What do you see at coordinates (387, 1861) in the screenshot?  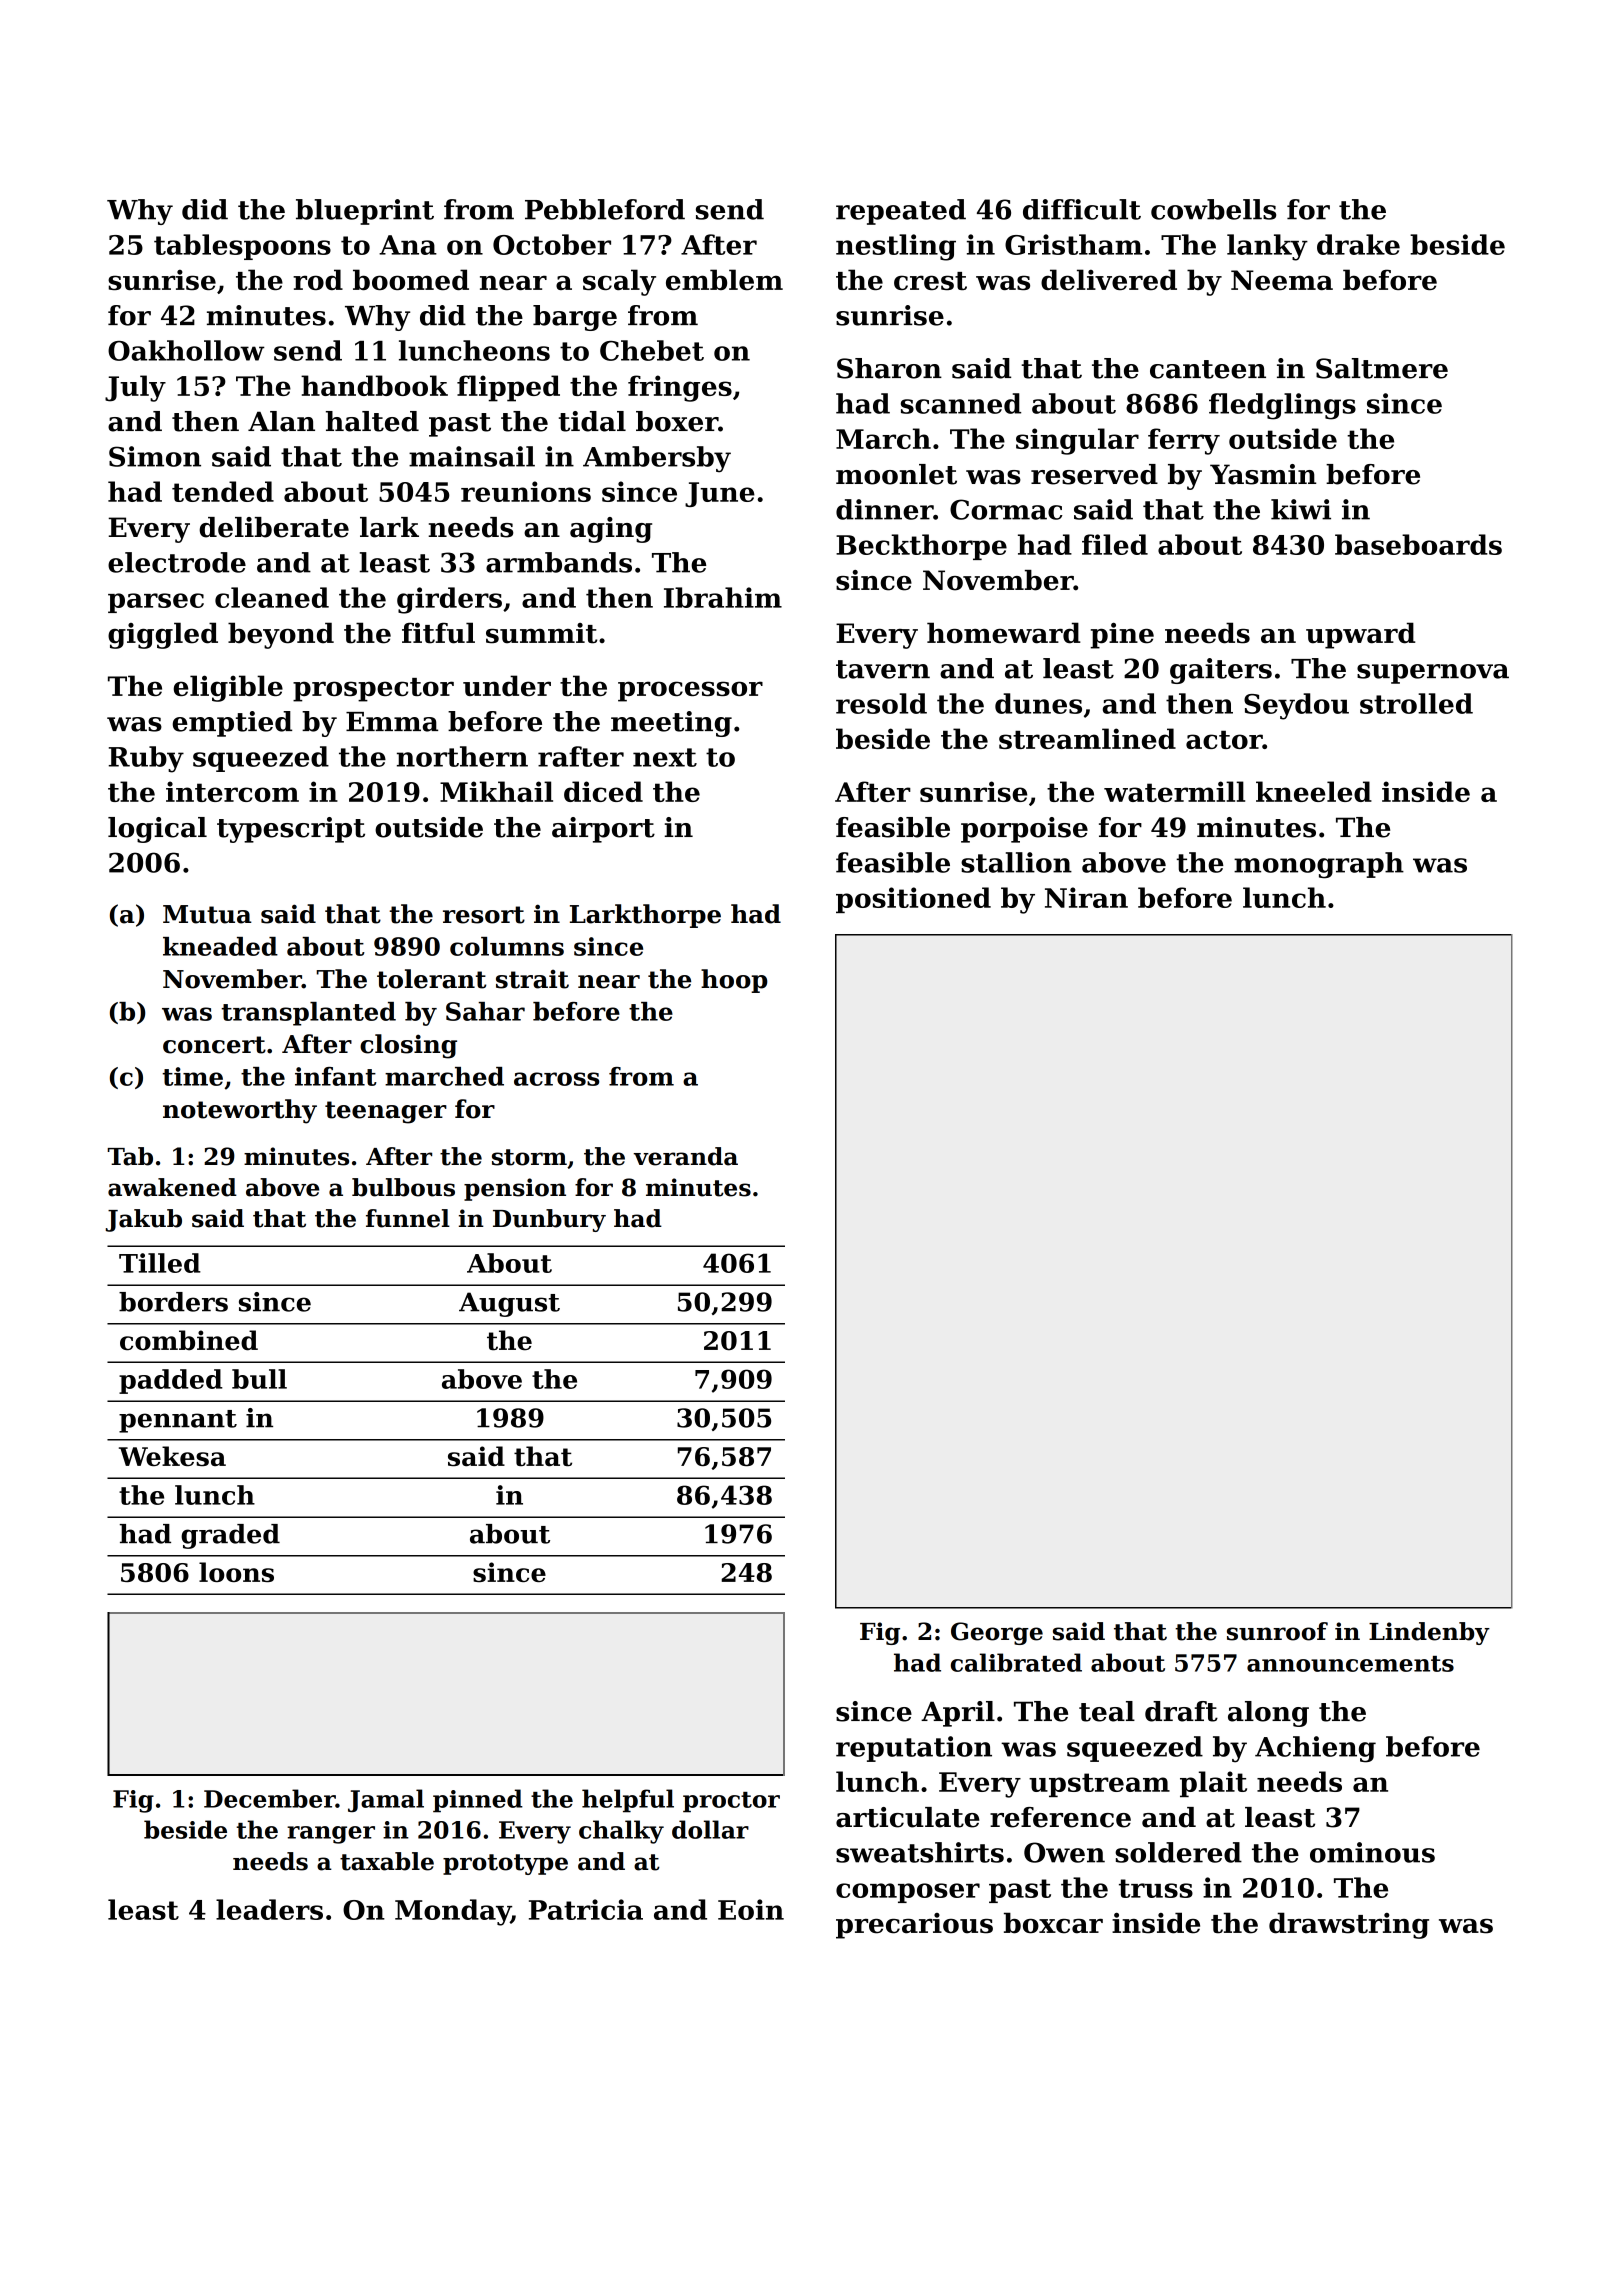 I see `taxable` at bounding box center [387, 1861].
